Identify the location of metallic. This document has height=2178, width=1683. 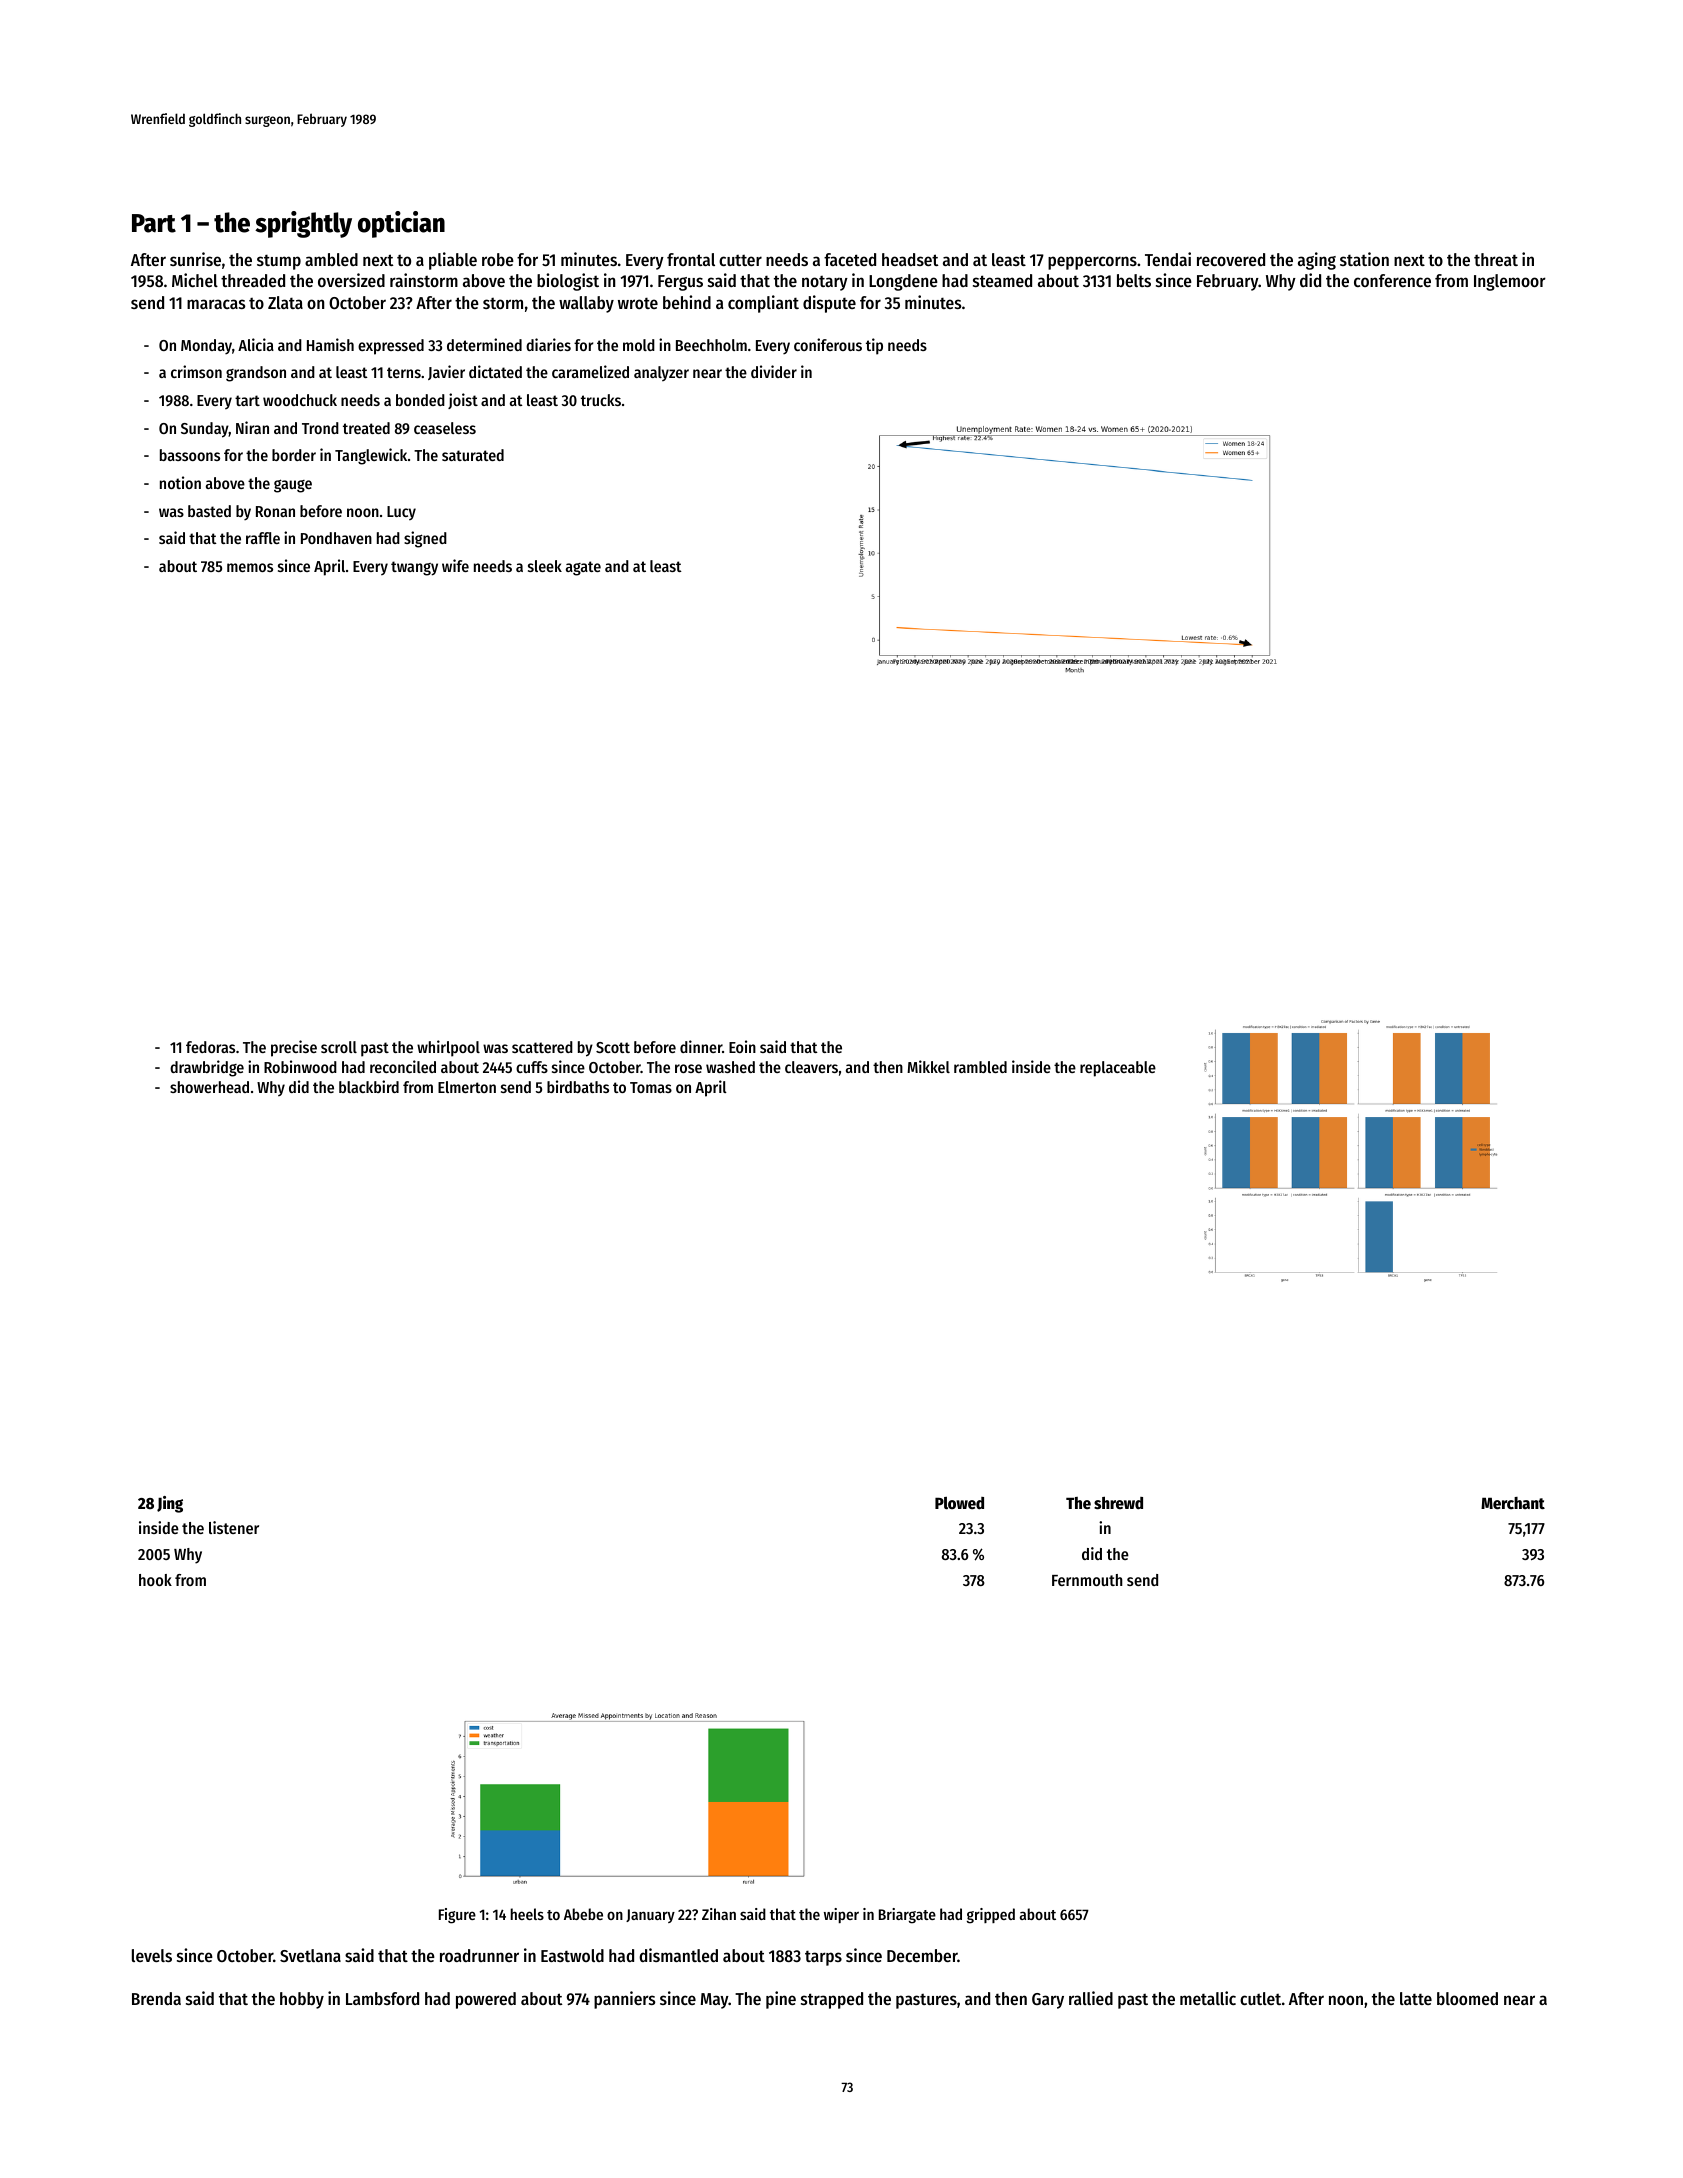
(1208, 1998).
